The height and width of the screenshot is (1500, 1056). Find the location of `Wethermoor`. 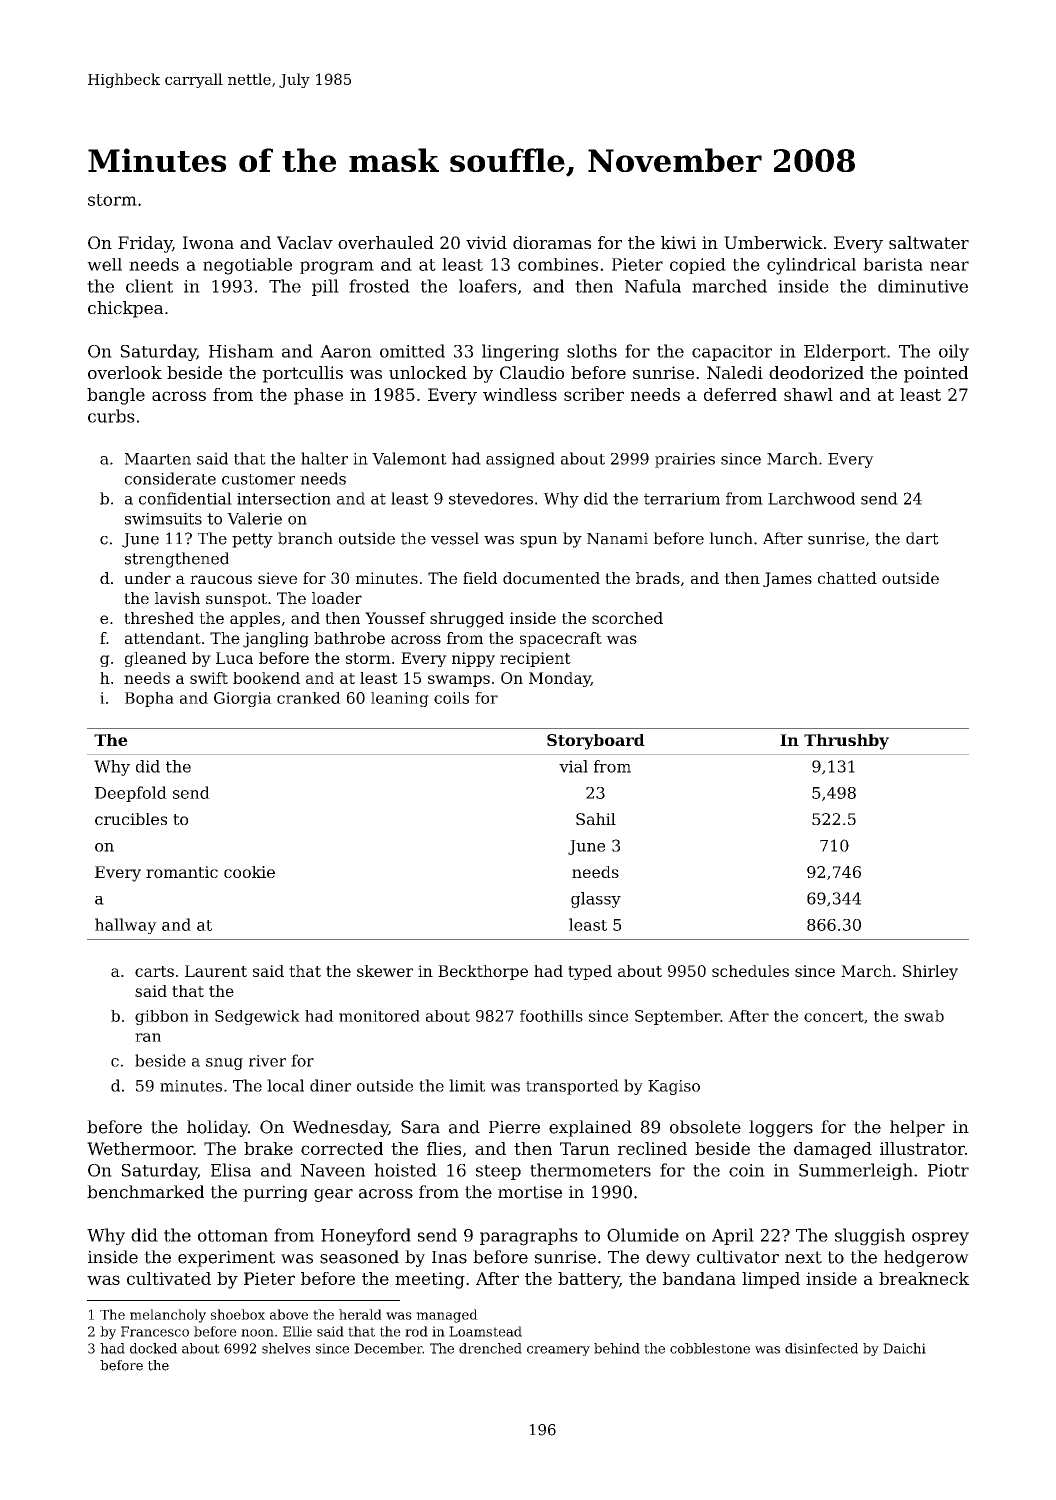

Wethermoor is located at coordinates (140, 1148).
